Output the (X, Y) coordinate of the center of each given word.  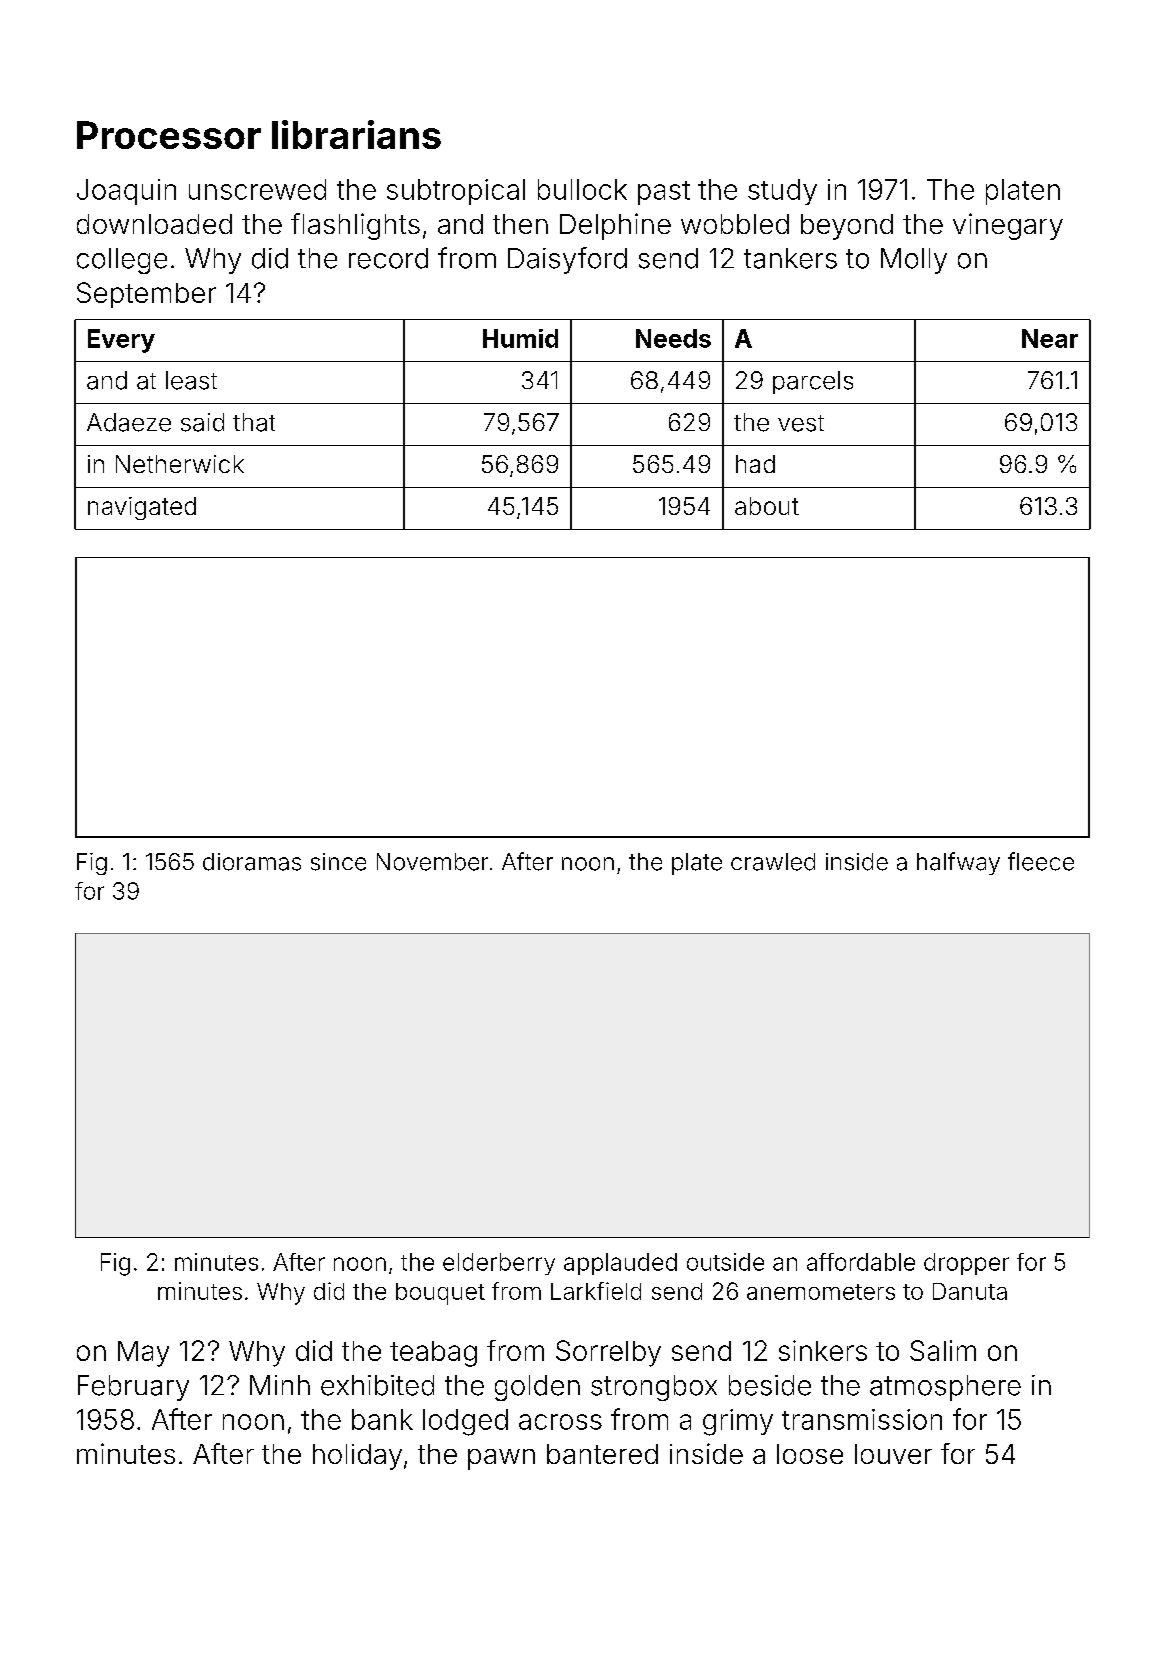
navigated (142, 508)
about (767, 506)
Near (1050, 338)
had (755, 464)
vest (801, 423)
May (143, 1354)
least (191, 380)
